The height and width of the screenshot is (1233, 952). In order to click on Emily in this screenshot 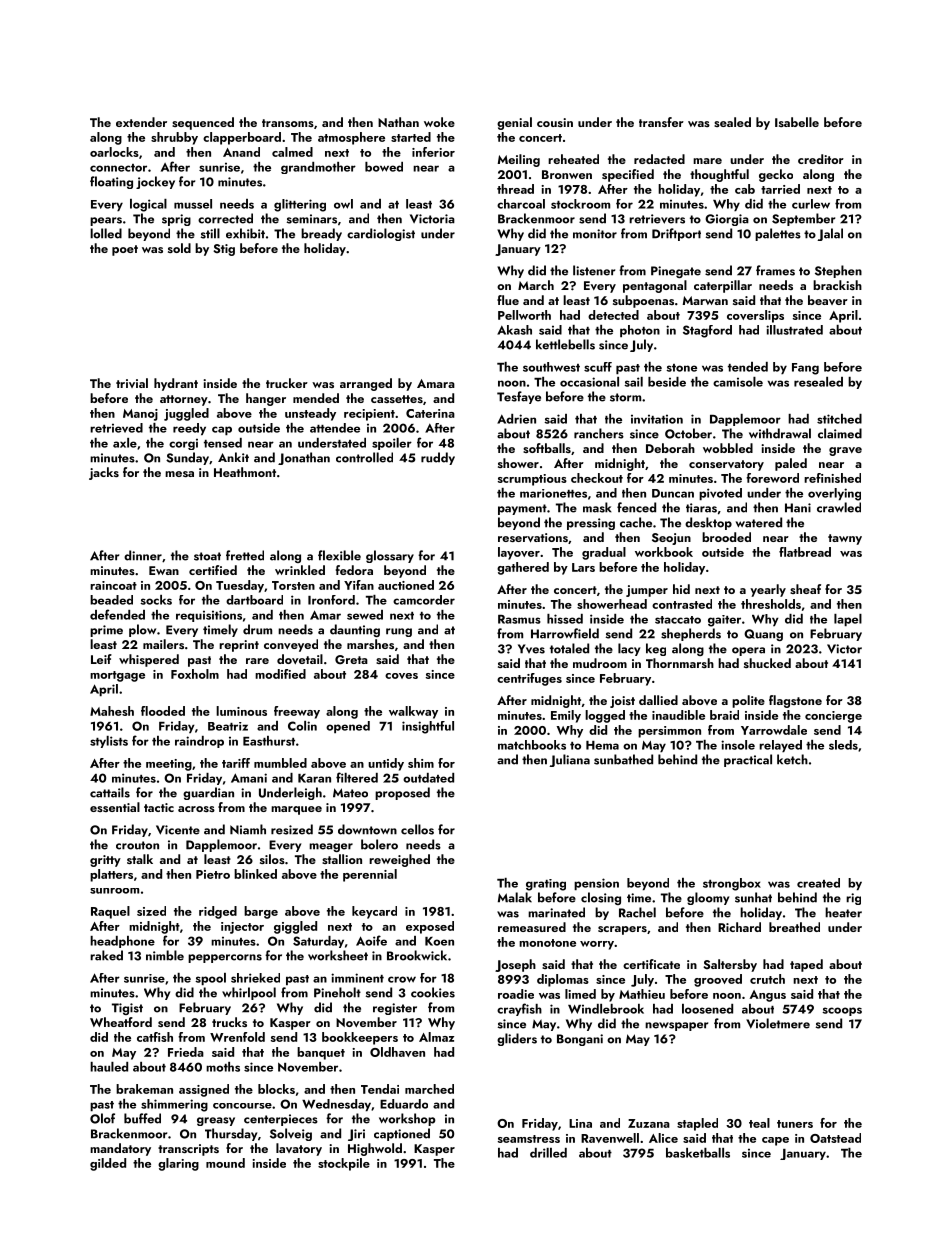, I will do `click(566, 716)`.
